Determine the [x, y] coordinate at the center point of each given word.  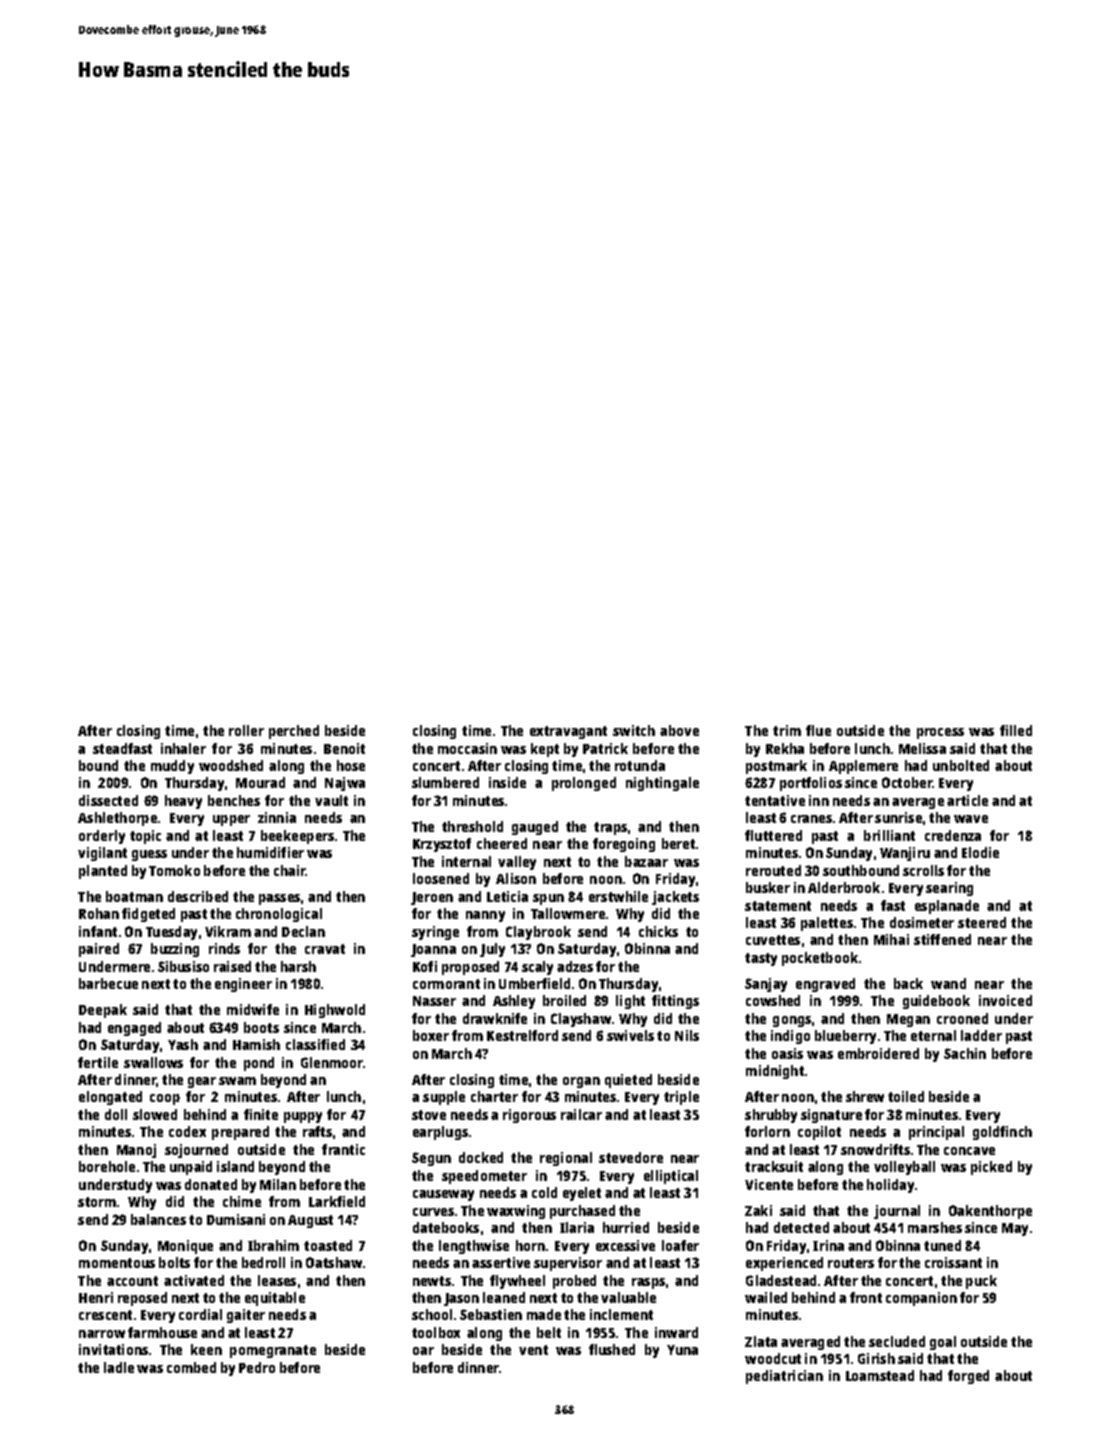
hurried [626, 1227]
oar [423, 1351]
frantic [343, 1149]
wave [971, 819]
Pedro [257, 1367]
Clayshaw [581, 1020]
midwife [253, 1009]
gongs [792, 1021]
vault [331, 800]
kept [545, 750]
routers [851, 1263]
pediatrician [784, 1377]
